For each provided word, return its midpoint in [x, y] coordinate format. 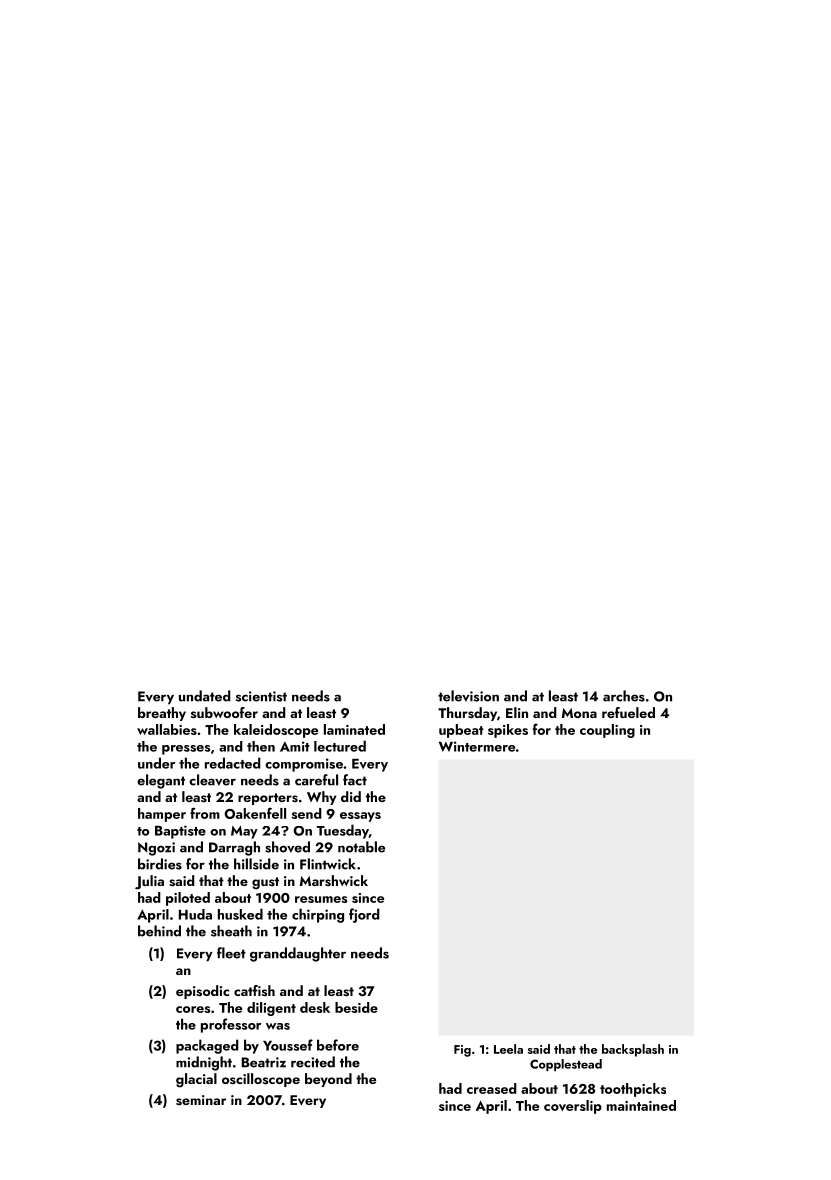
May [244, 832]
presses [186, 750]
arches [624, 696]
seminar [201, 1100]
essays [360, 817]
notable [361, 847]
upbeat [461, 731]
